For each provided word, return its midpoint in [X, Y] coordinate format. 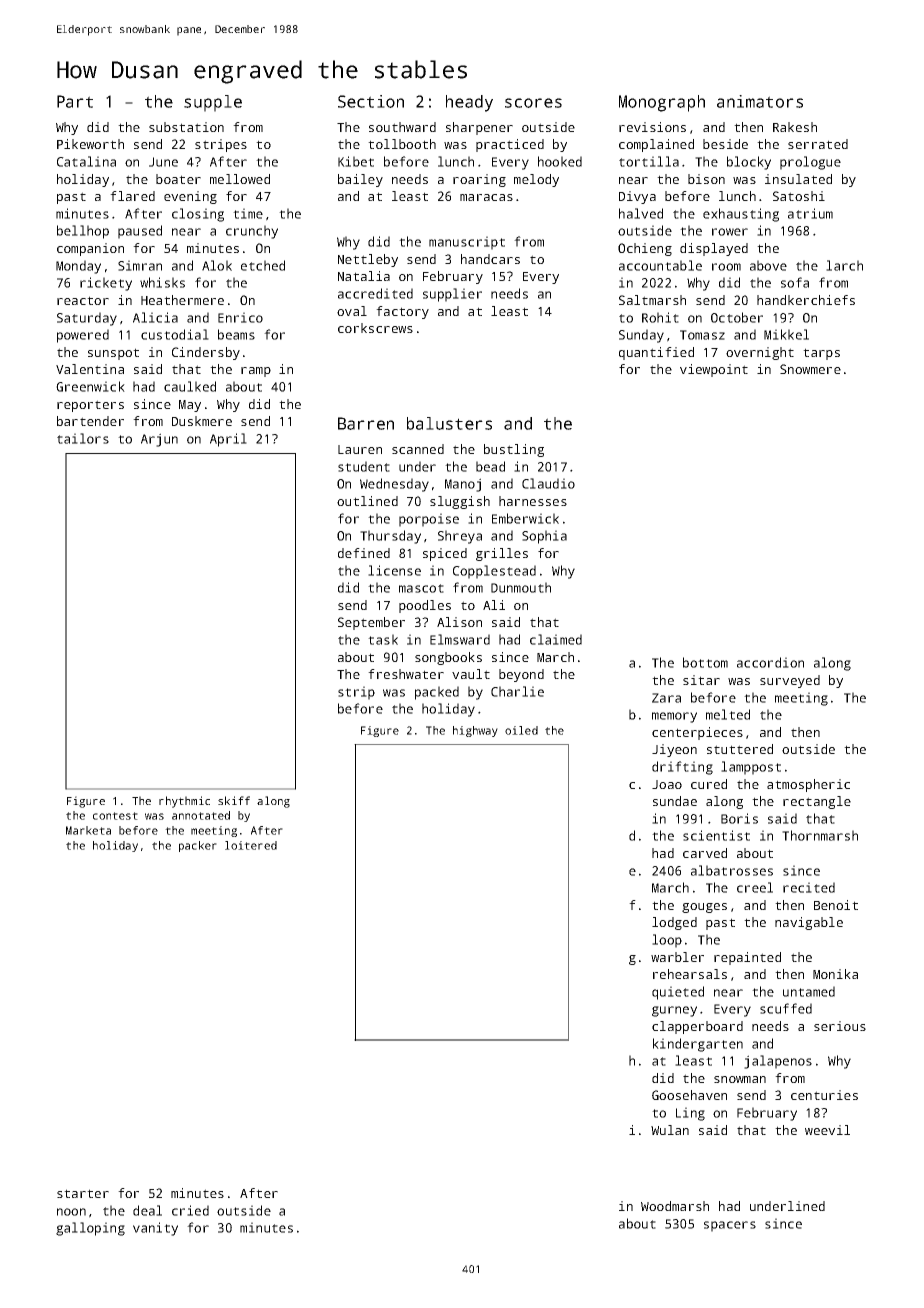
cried [190, 1210]
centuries [824, 1095]
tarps [821, 354]
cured [709, 784]
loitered [251, 845]
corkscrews [375, 328]
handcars [490, 259]
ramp [256, 372]
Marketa [88, 830]
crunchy [252, 232]
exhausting [741, 215]
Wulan [670, 1130]
